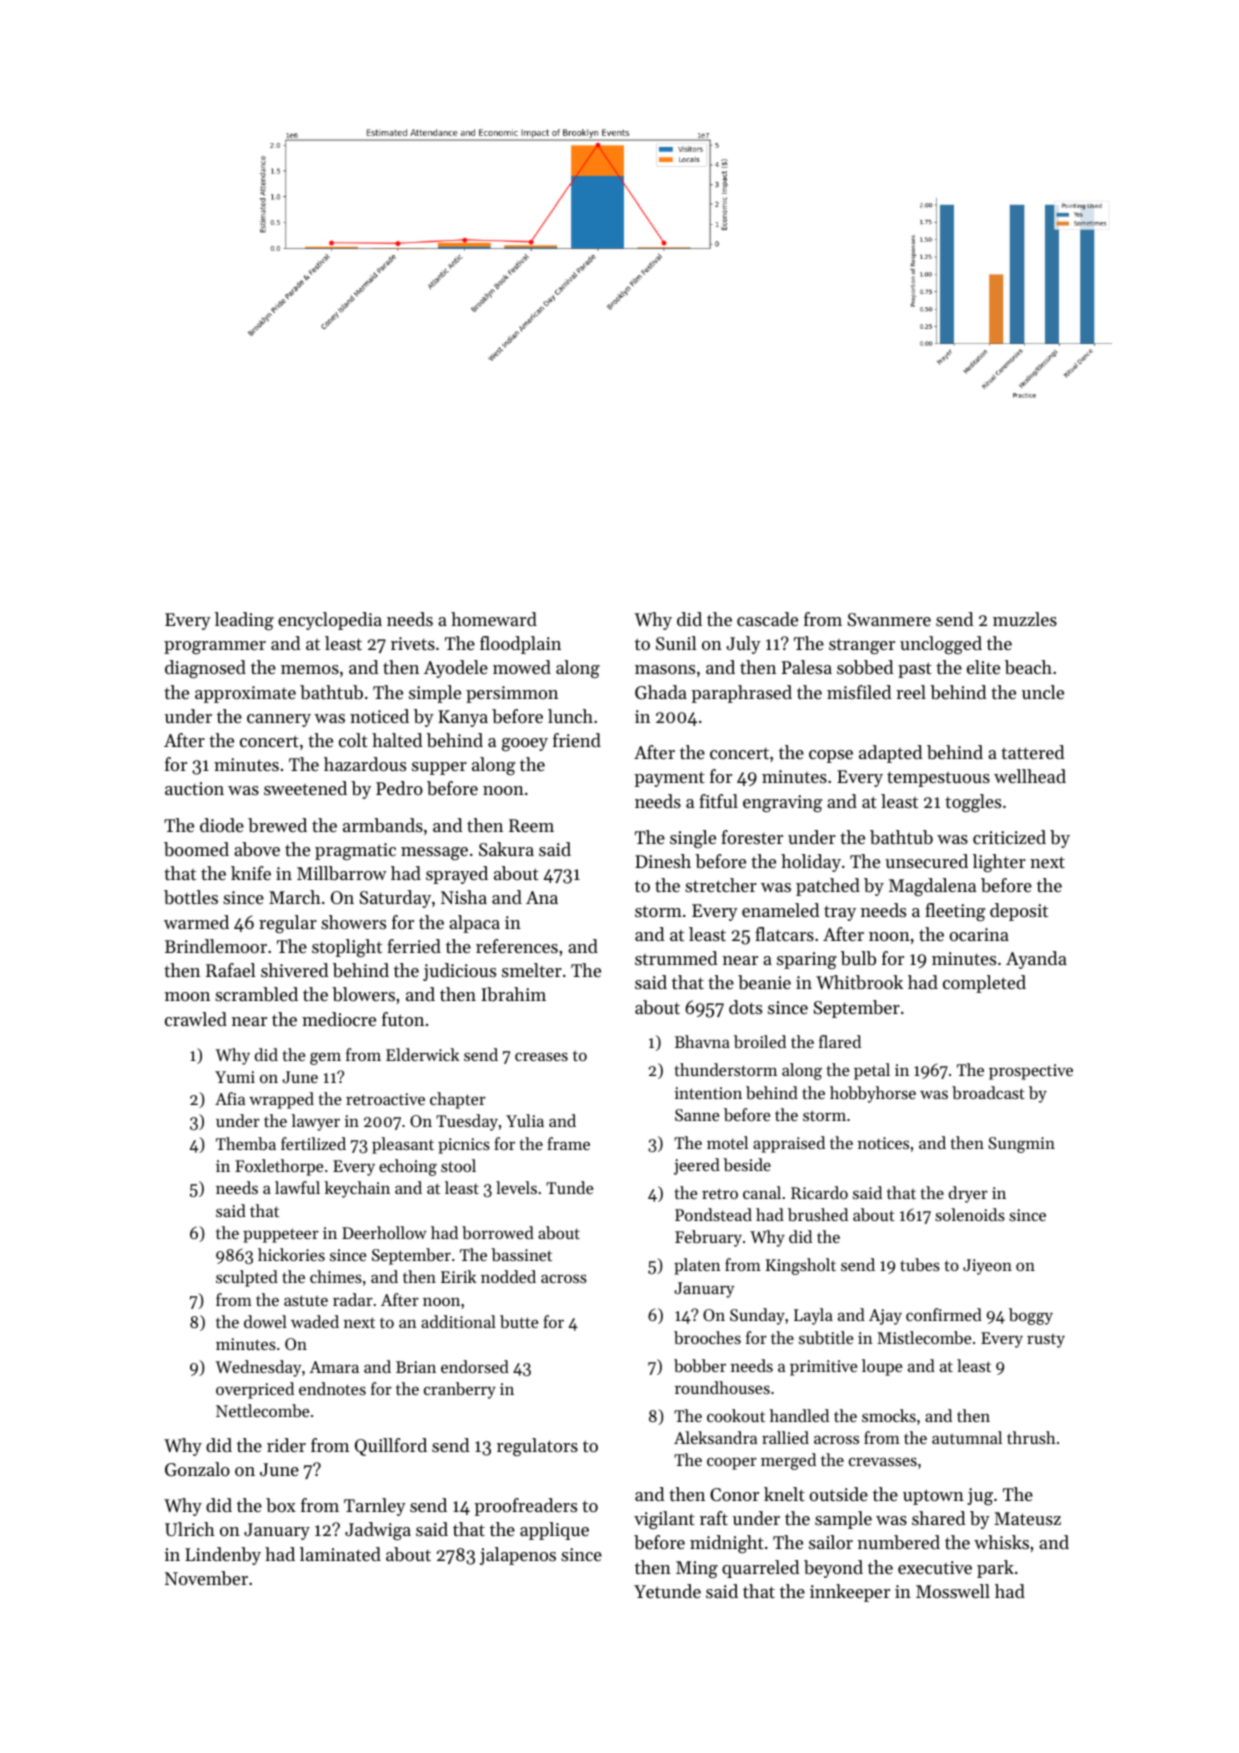 This screenshot has width=1239, height=1753. Describe the element at coordinates (570, 716) in the screenshot. I see `lunch` at that location.
